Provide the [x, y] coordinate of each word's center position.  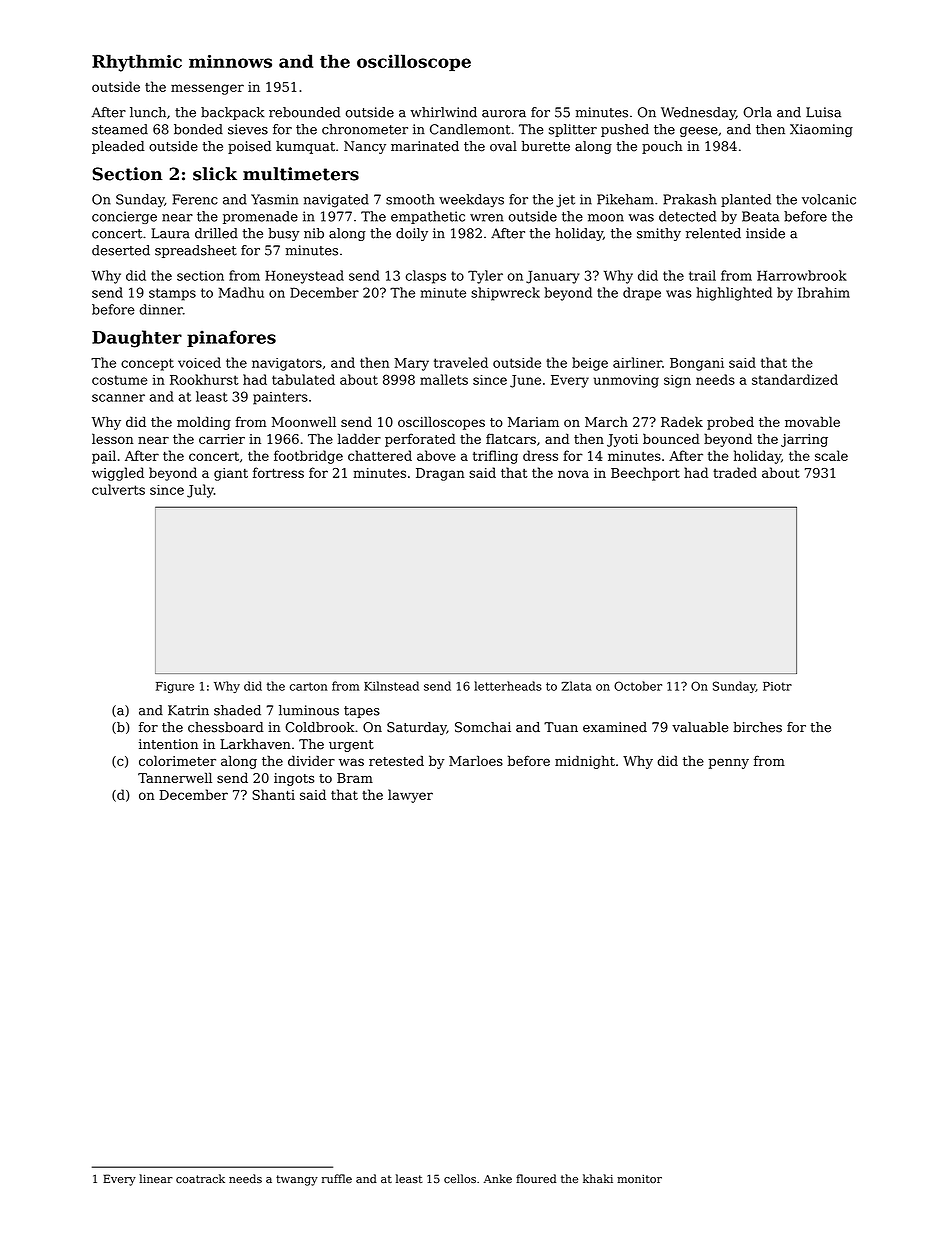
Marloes [476, 760]
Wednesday [698, 113]
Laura [170, 233]
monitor [639, 1179]
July [200, 491]
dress [540, 455]
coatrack [200, 1179]
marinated [425, 146]
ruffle [337, 1178]
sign [677, 381]
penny [729, 763]
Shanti [273, 794]
